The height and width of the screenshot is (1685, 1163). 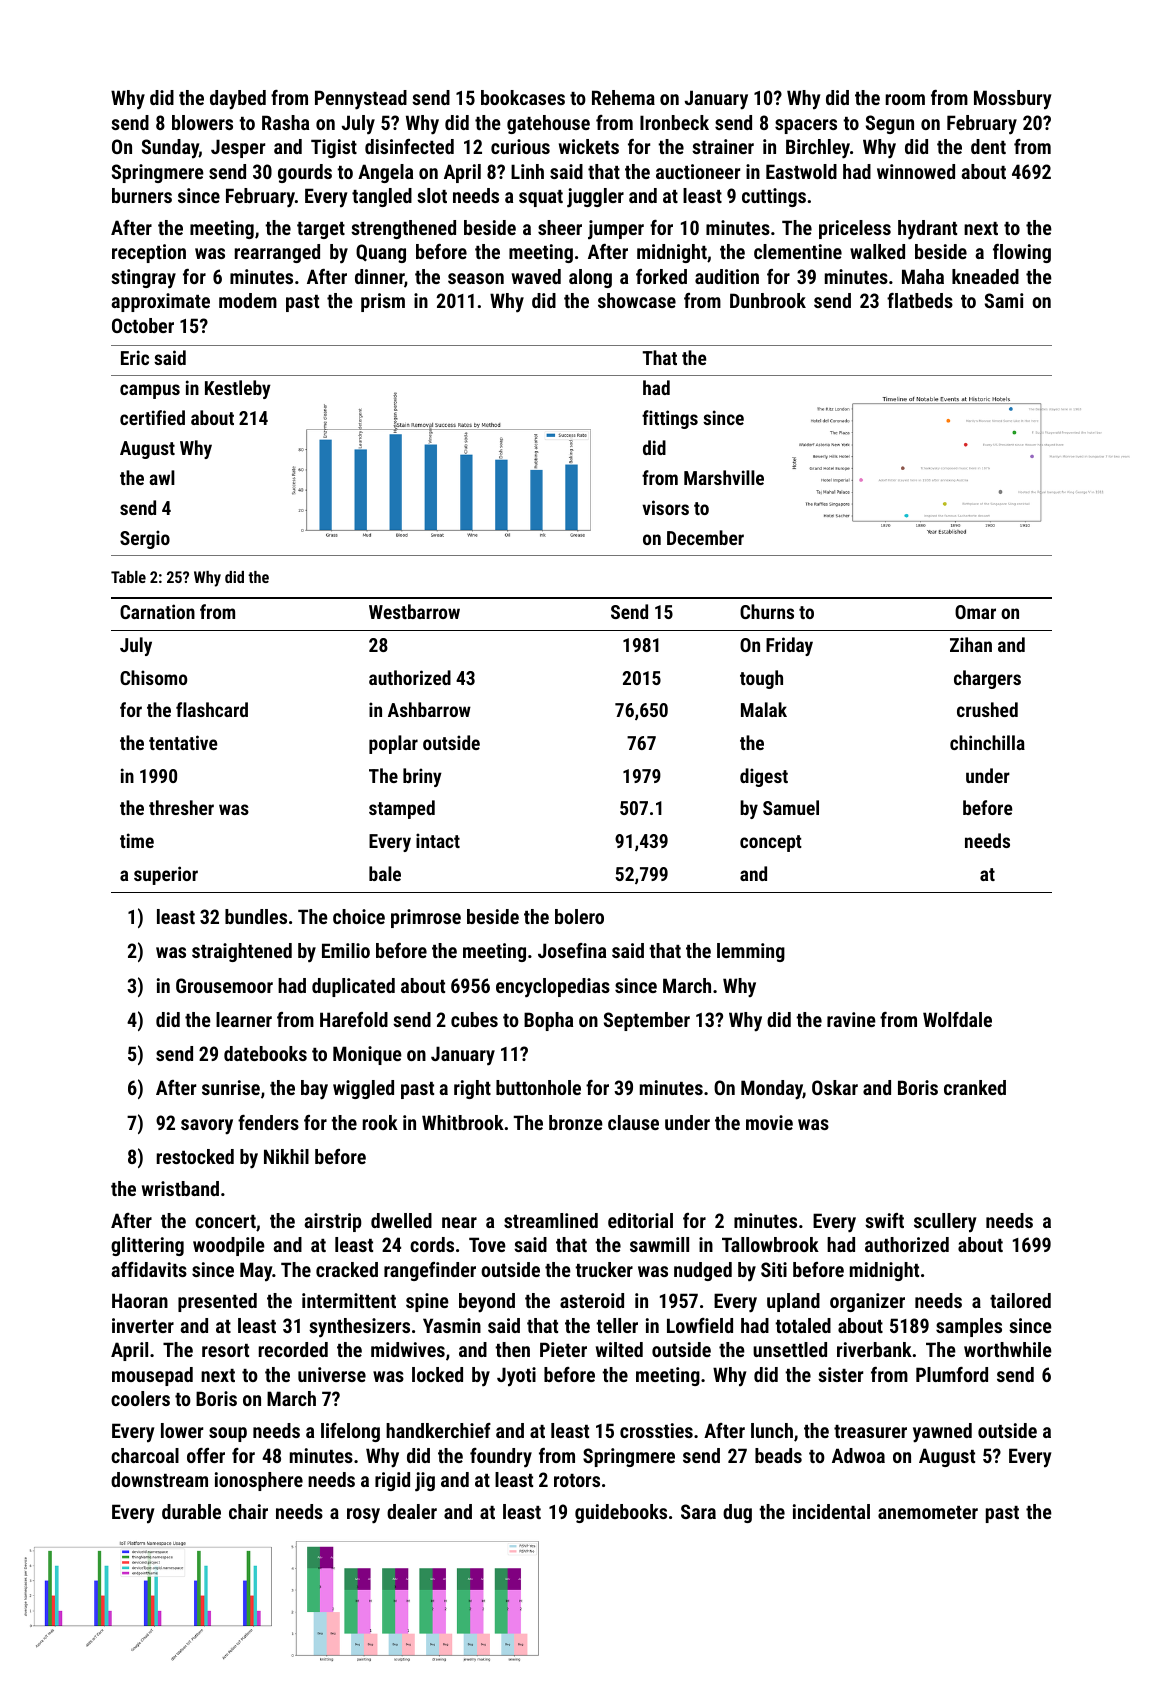 I want to click on resort, so click(x=225, y=1350).
